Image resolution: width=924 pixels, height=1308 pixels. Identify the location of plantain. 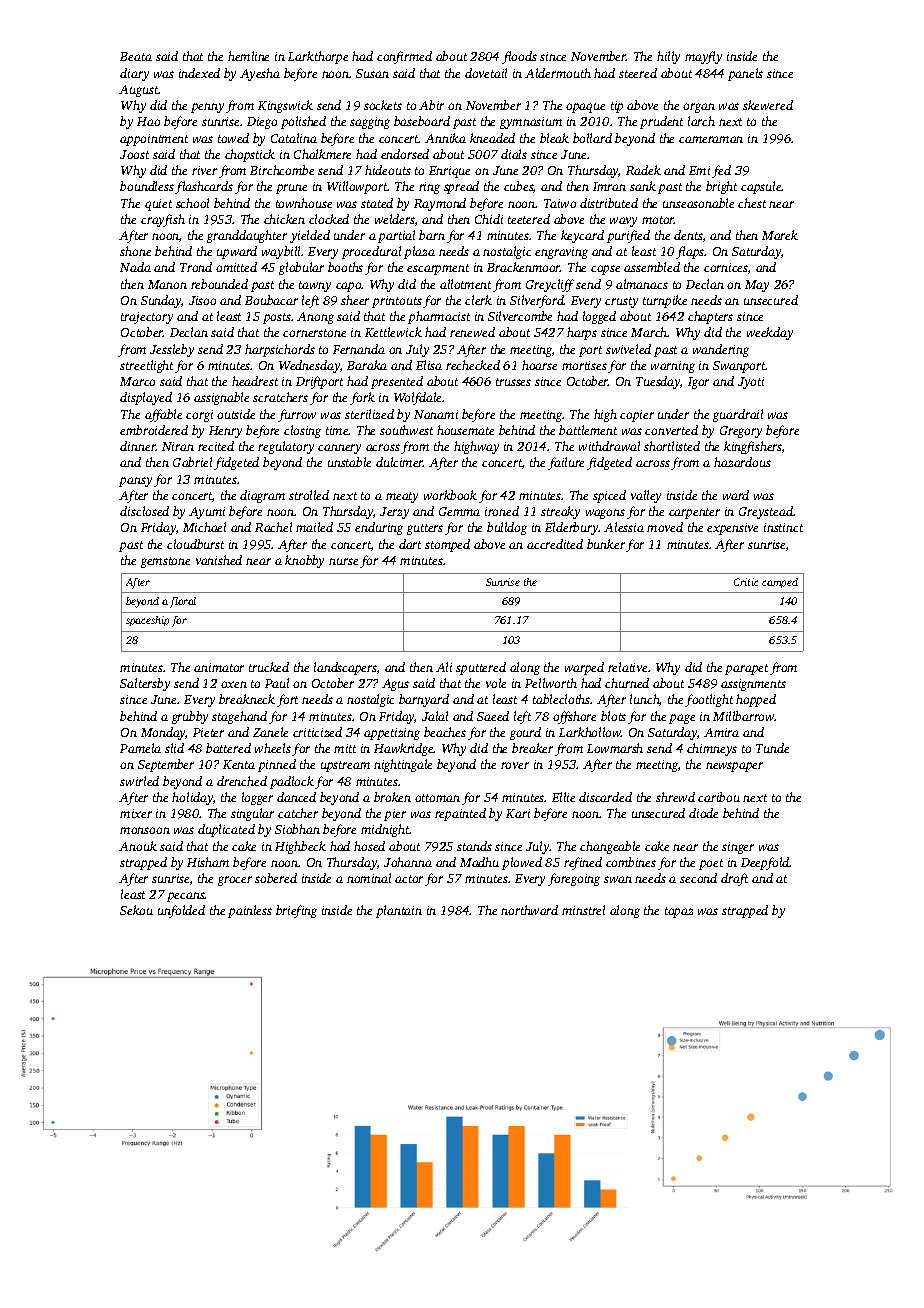
(399, 911).
